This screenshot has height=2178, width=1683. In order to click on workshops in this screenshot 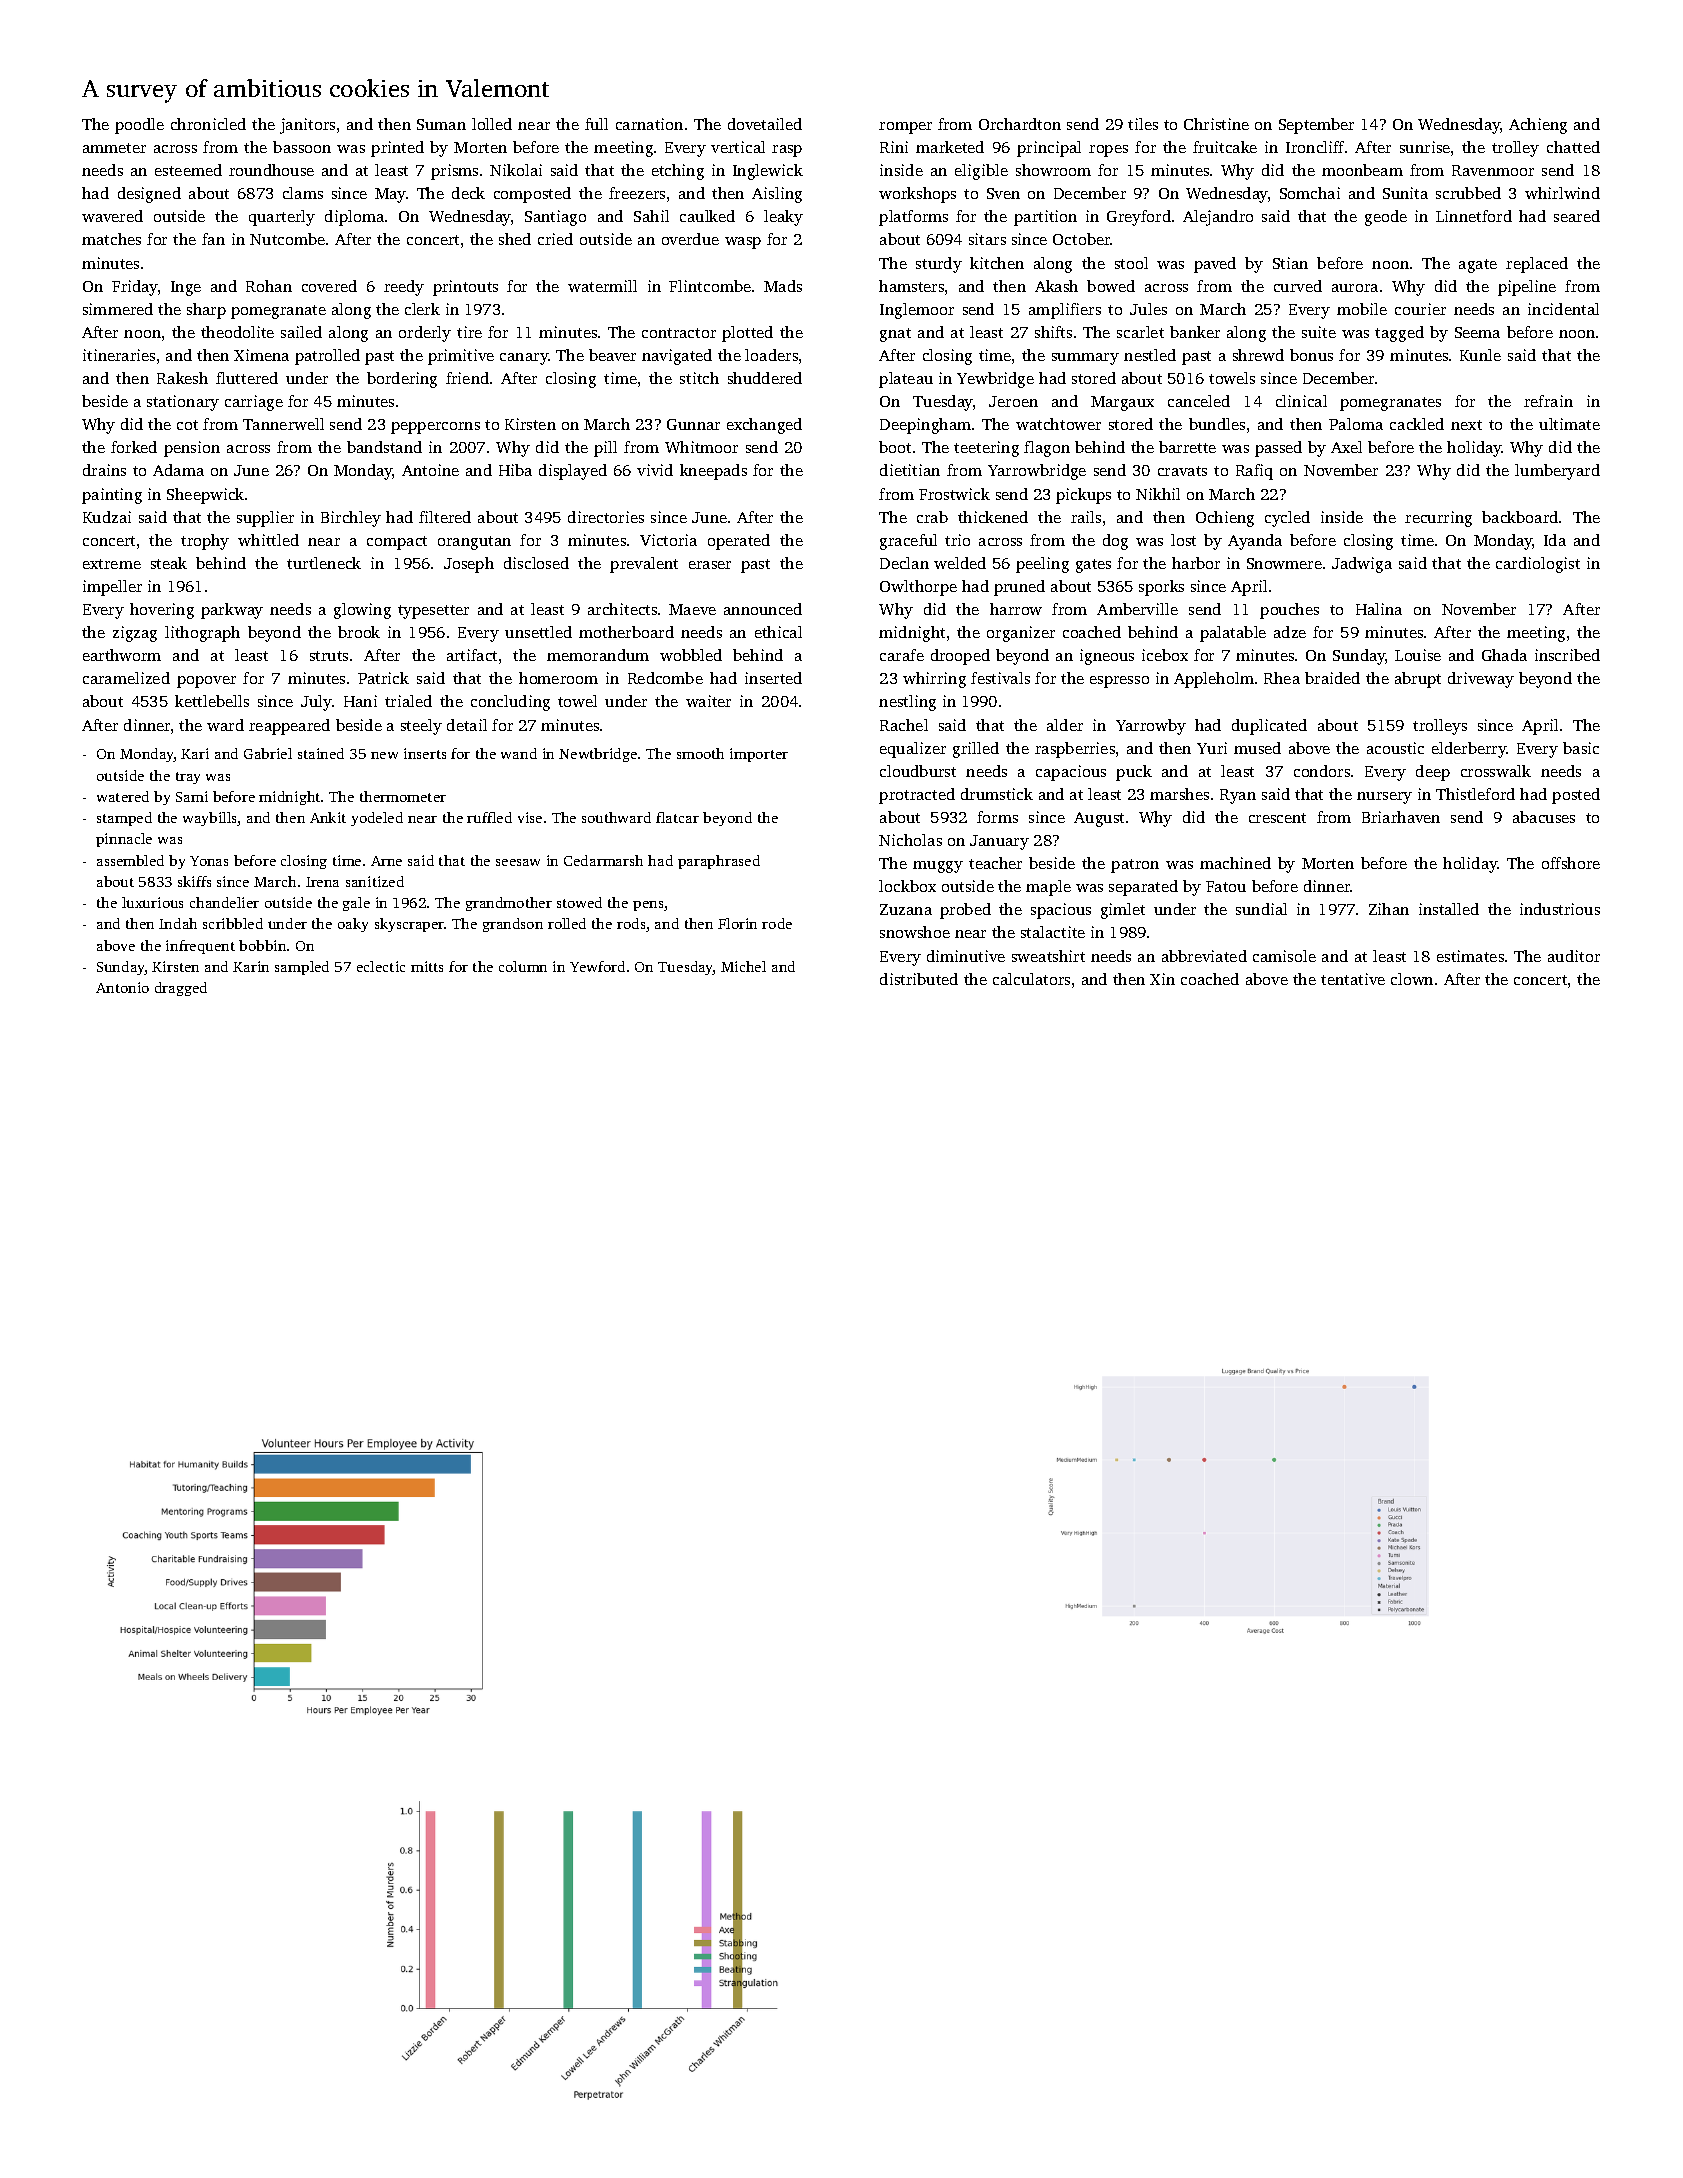, I will do `click(917, 195)`.
